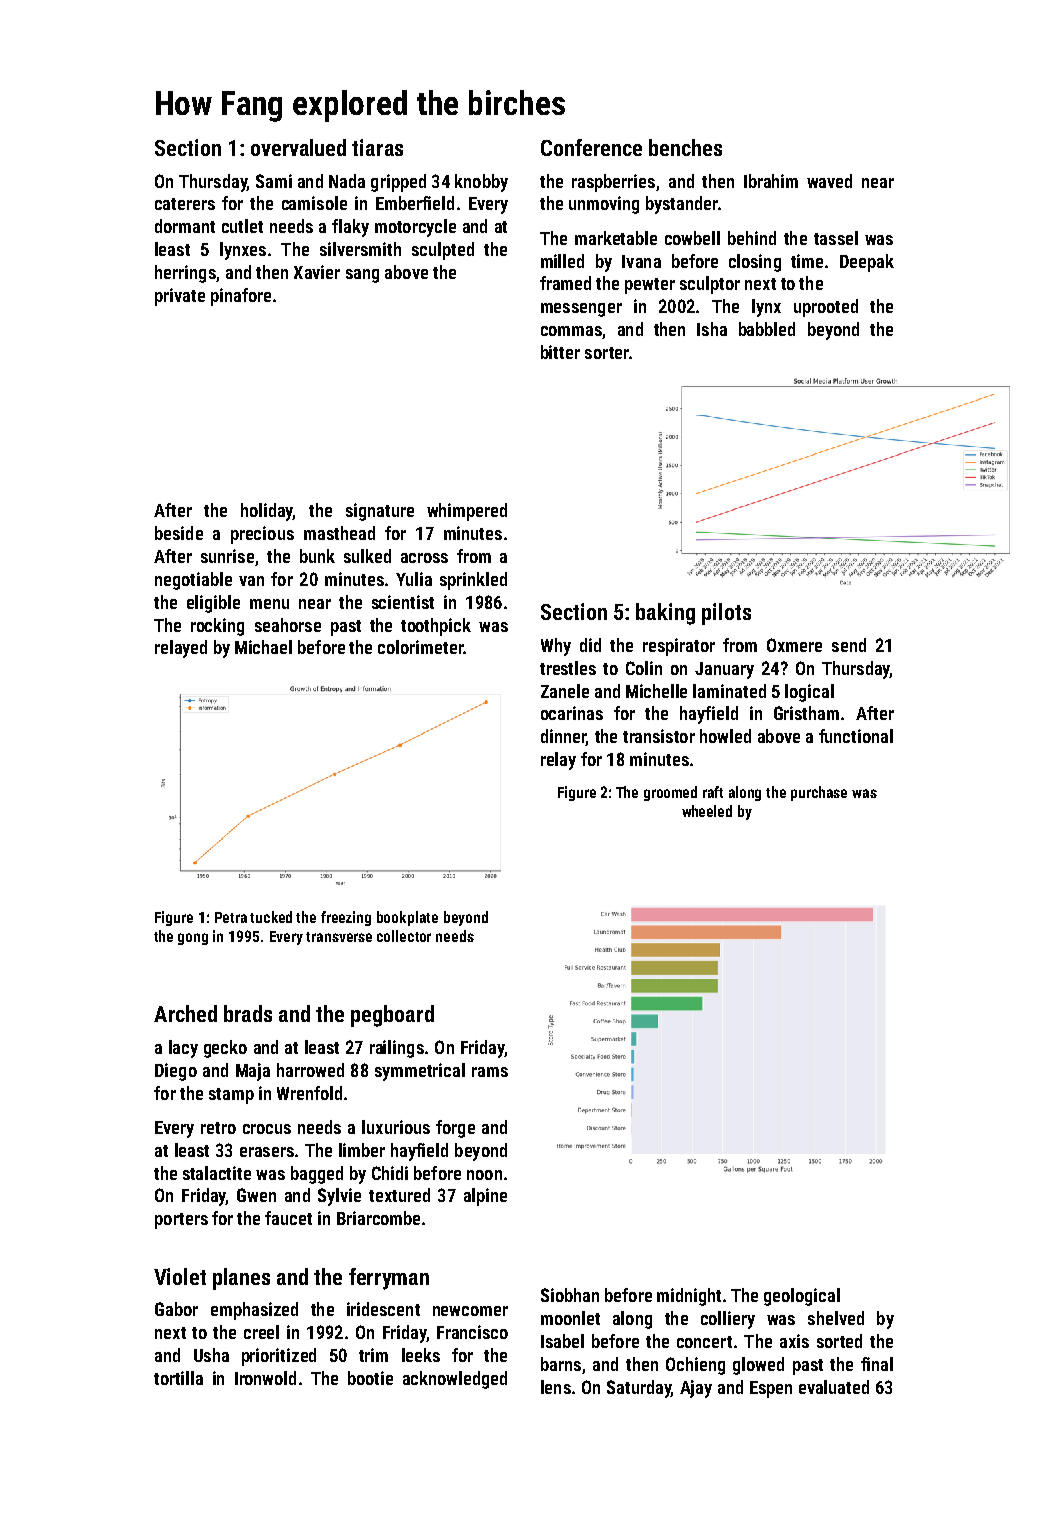 The width and height of the screenshot is (1048, 1518). Describe the element at coordinates (771, 181) in the screenshot. I see `Ibrahim` at that location.
